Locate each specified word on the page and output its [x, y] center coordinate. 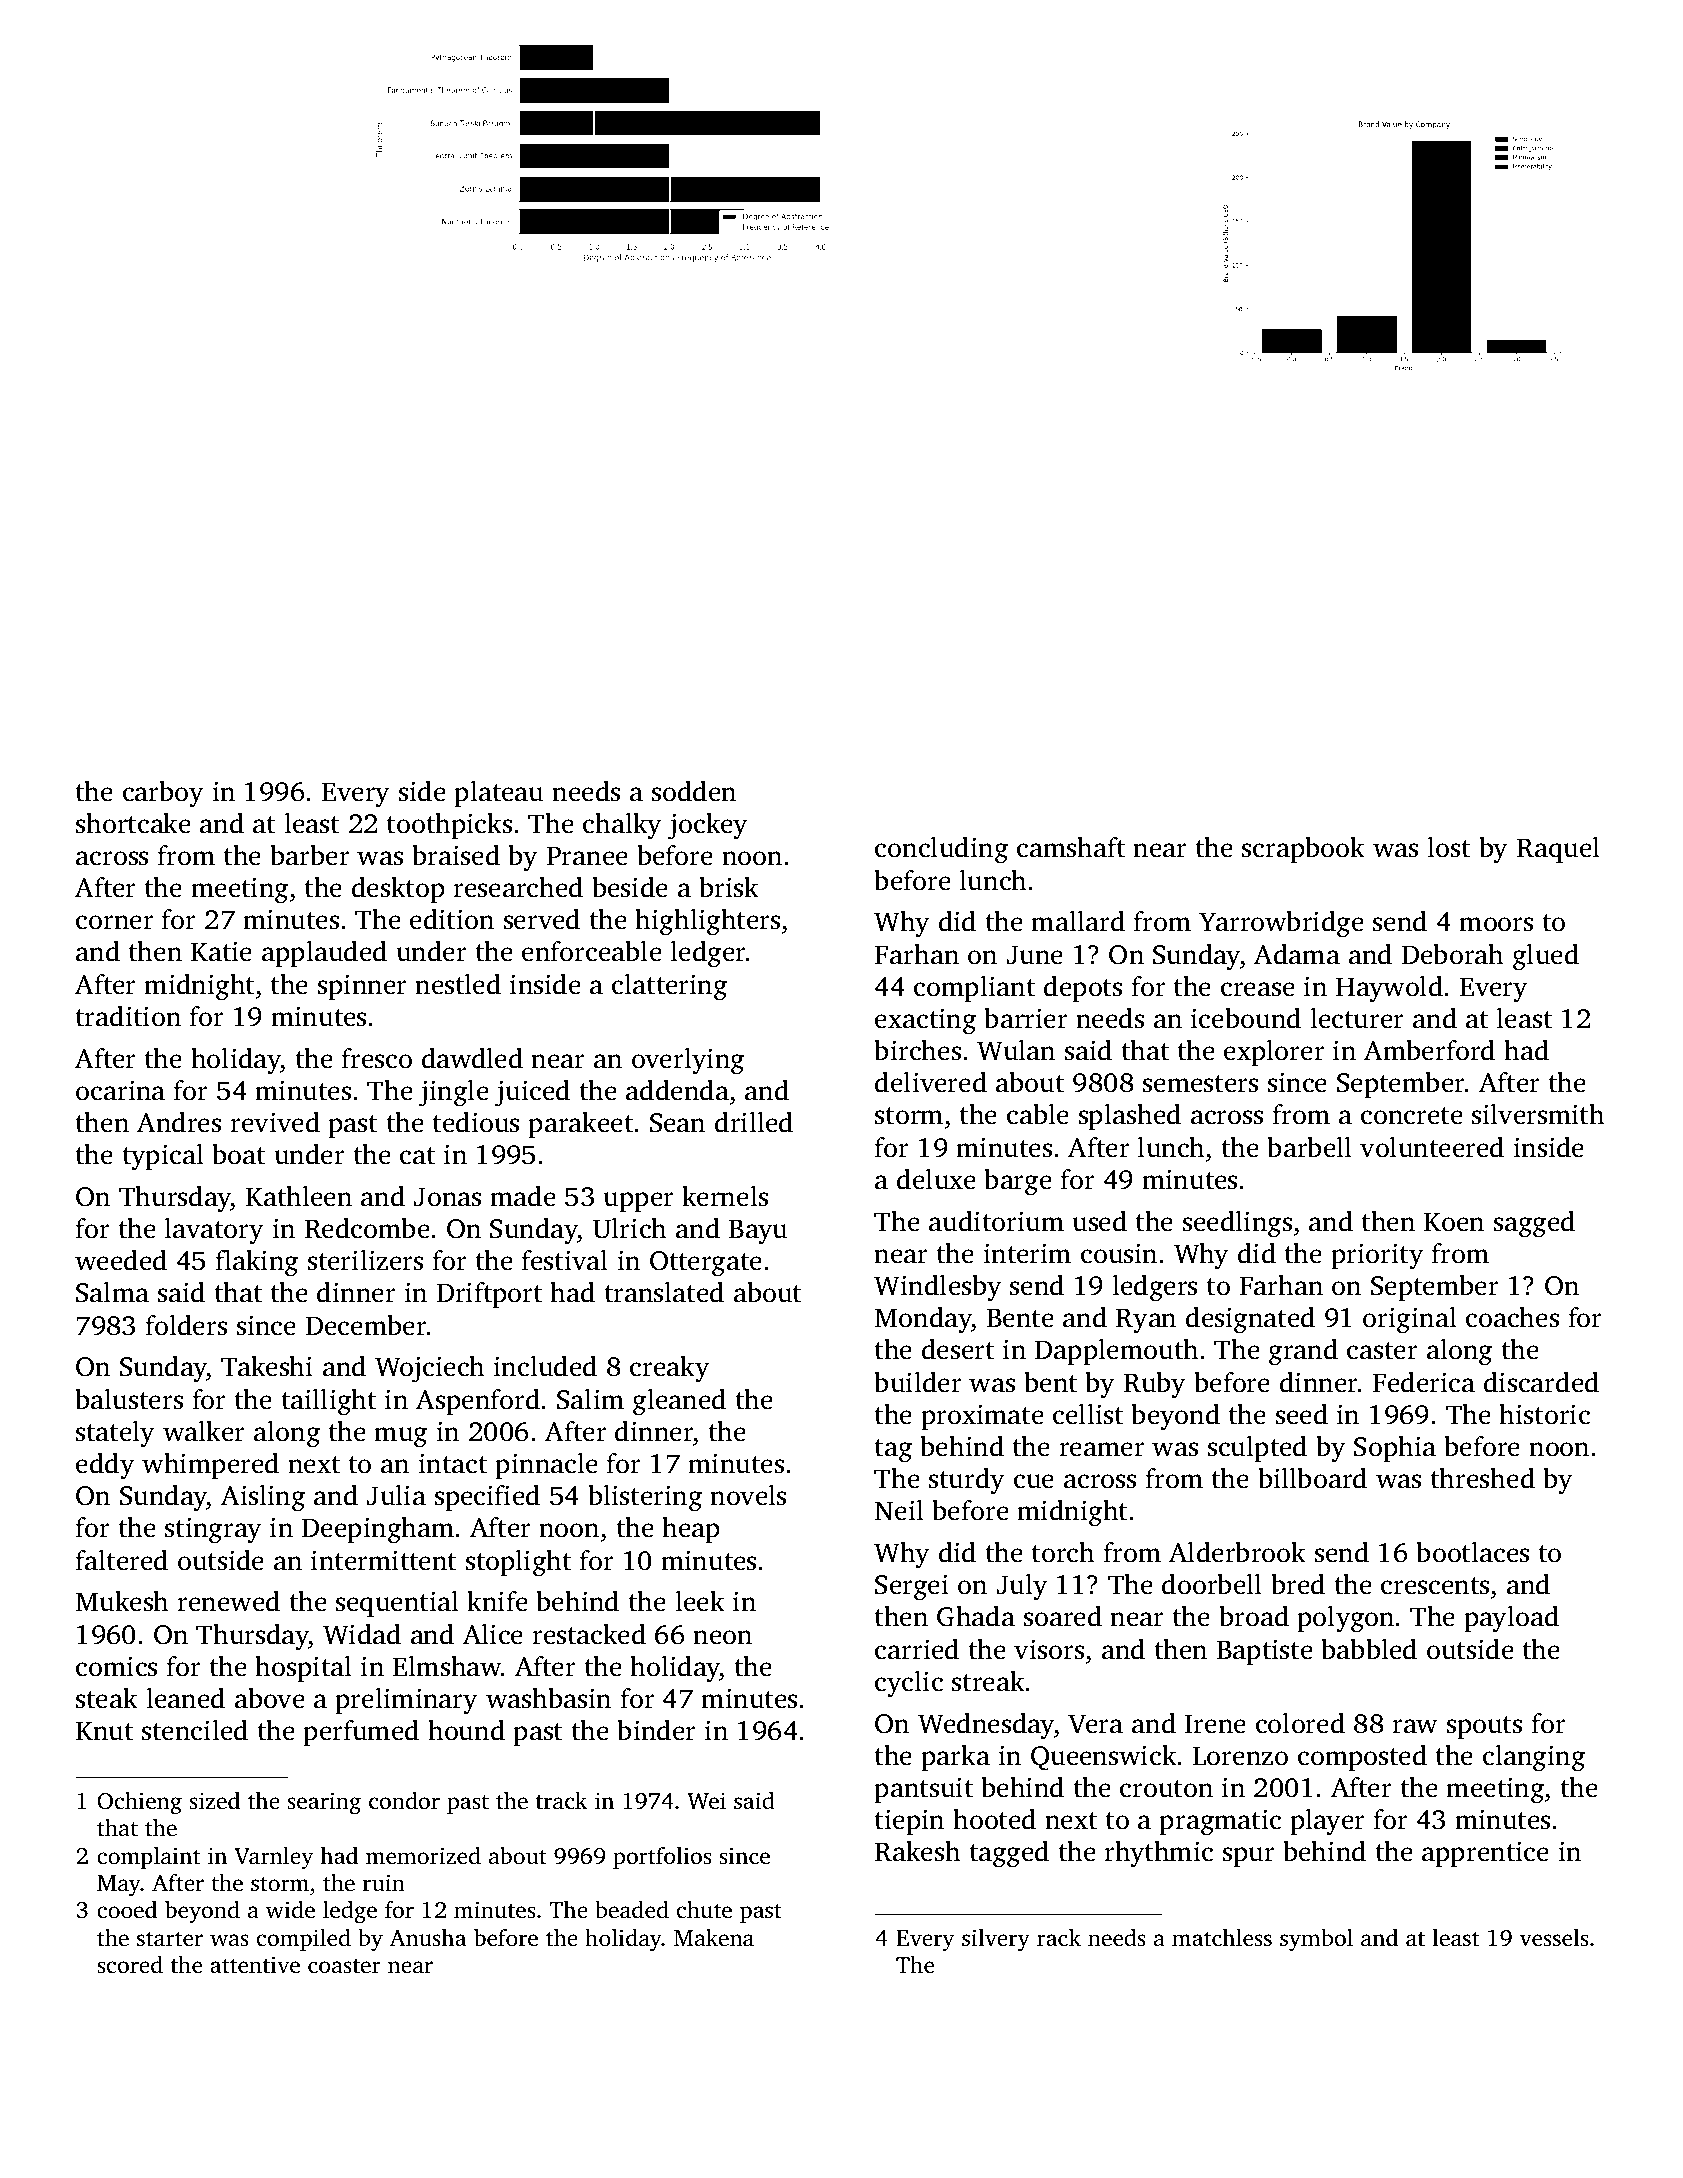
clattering [669, 987]
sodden [694, 791]
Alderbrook [1237, 1552]
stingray [213, 1530]
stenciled [195, 1730]
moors [1496, 924]
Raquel [1558, 850]
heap [691, 1529]
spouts [1484, 1727]
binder [656, 1730]
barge [1018, 1182]
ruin [384, 1882]
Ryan [1146, 1321]
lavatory [213, 1231]
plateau [498, 794]
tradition [128, 1016]
